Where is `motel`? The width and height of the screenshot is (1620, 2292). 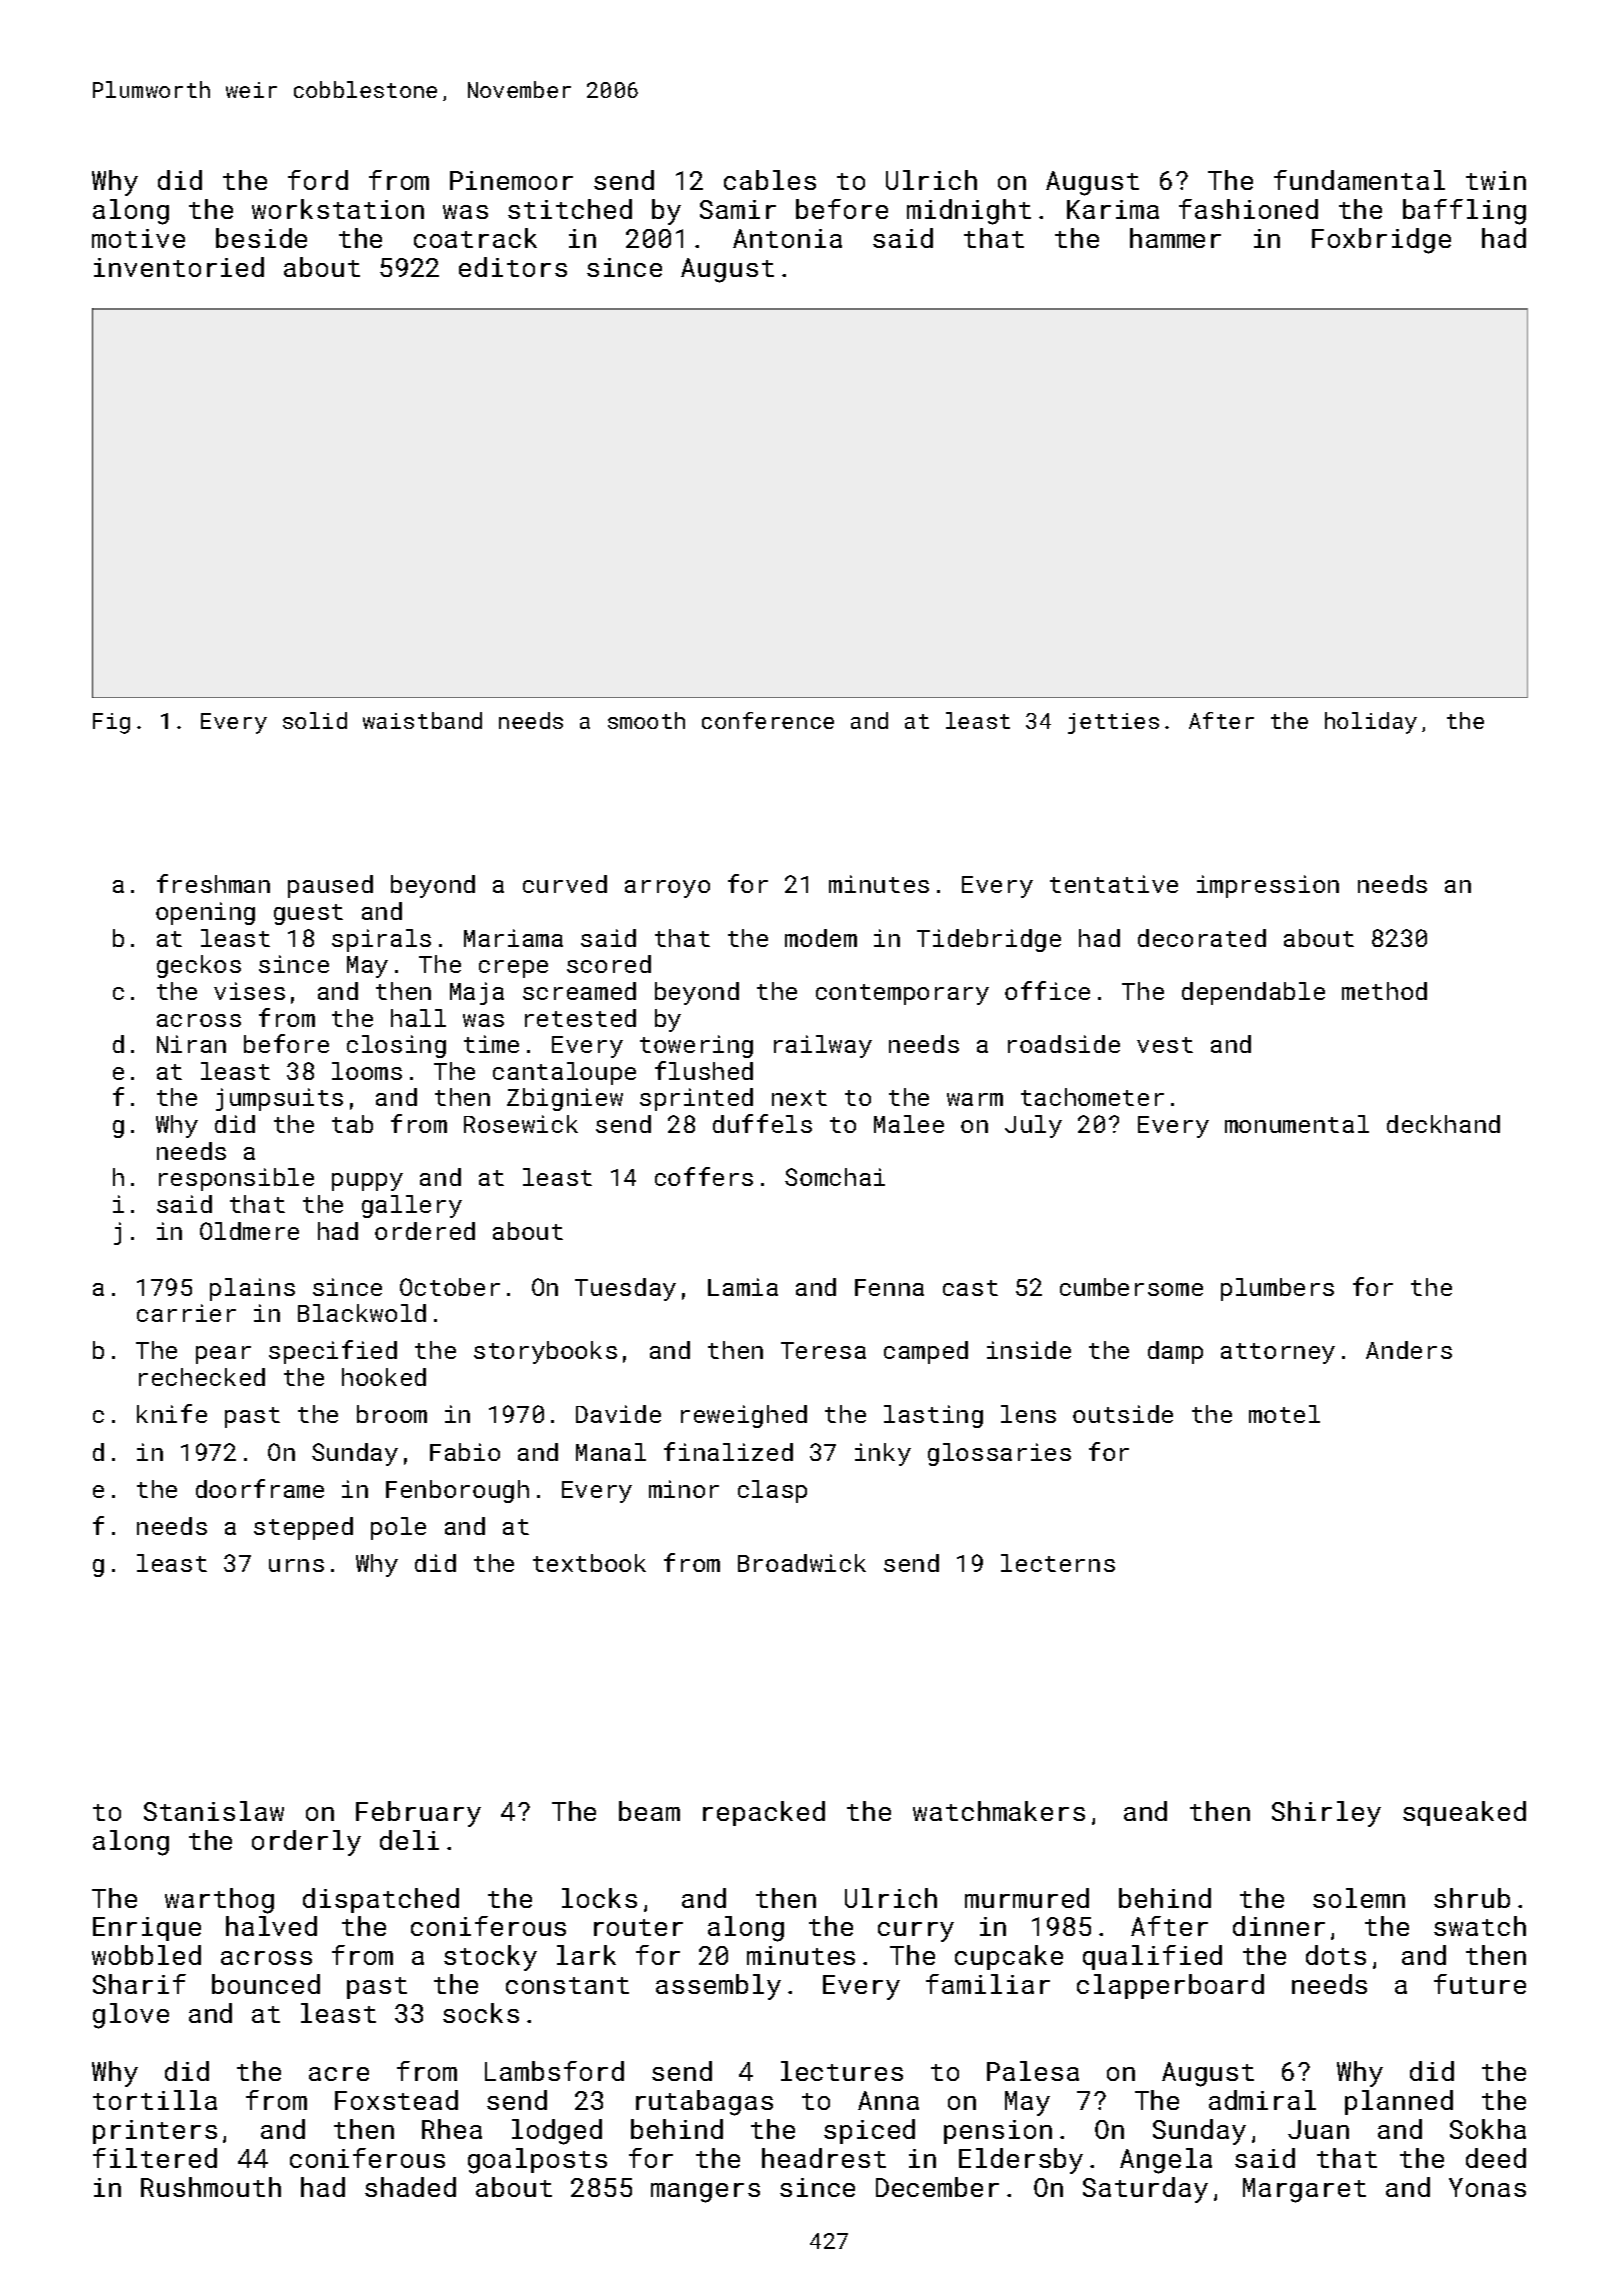 motel is located at coordinates (1284, 1414).
